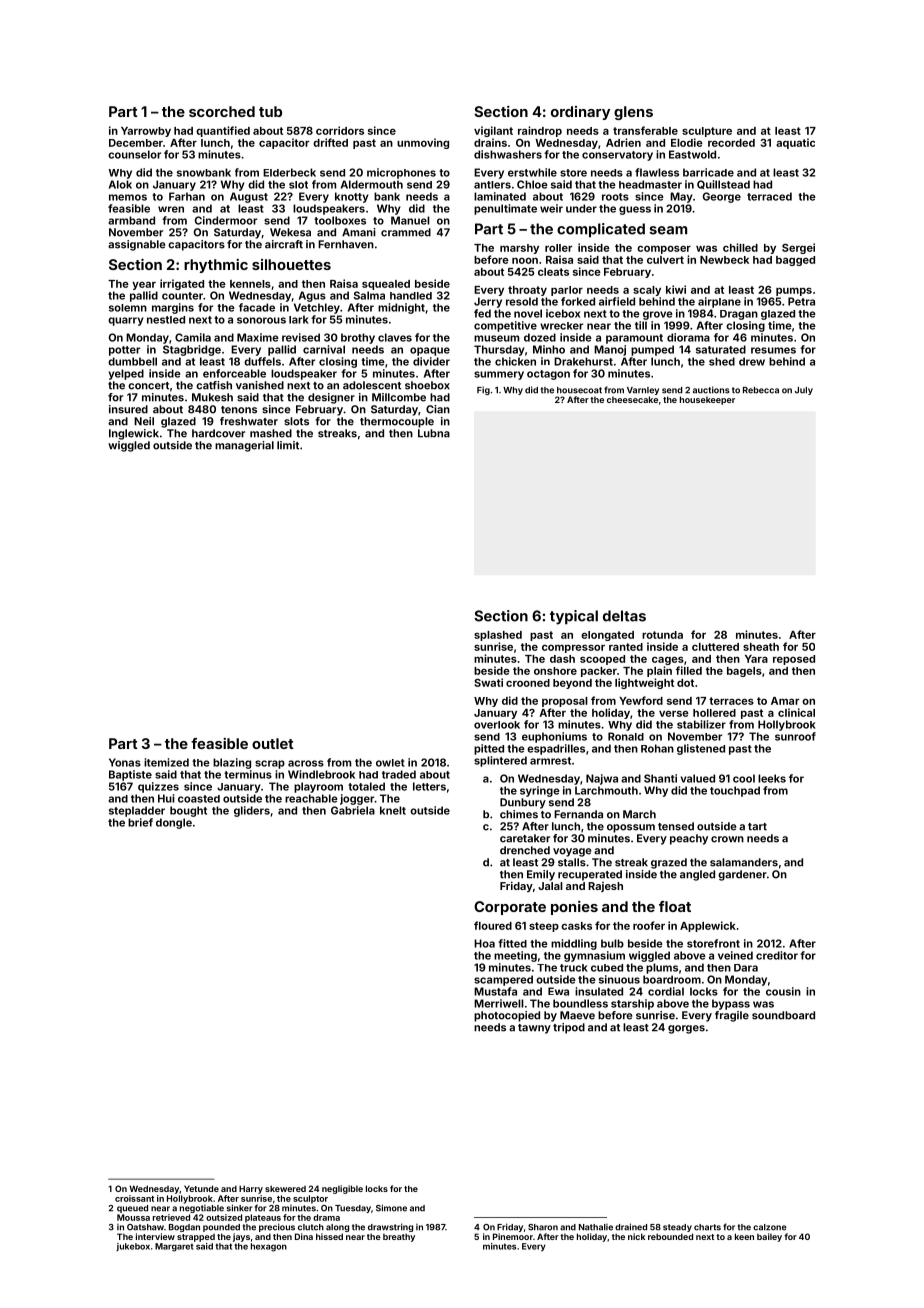 The width and height of the screenshot is (924, 1308). I want to click on sheath, so click(761, 647).
